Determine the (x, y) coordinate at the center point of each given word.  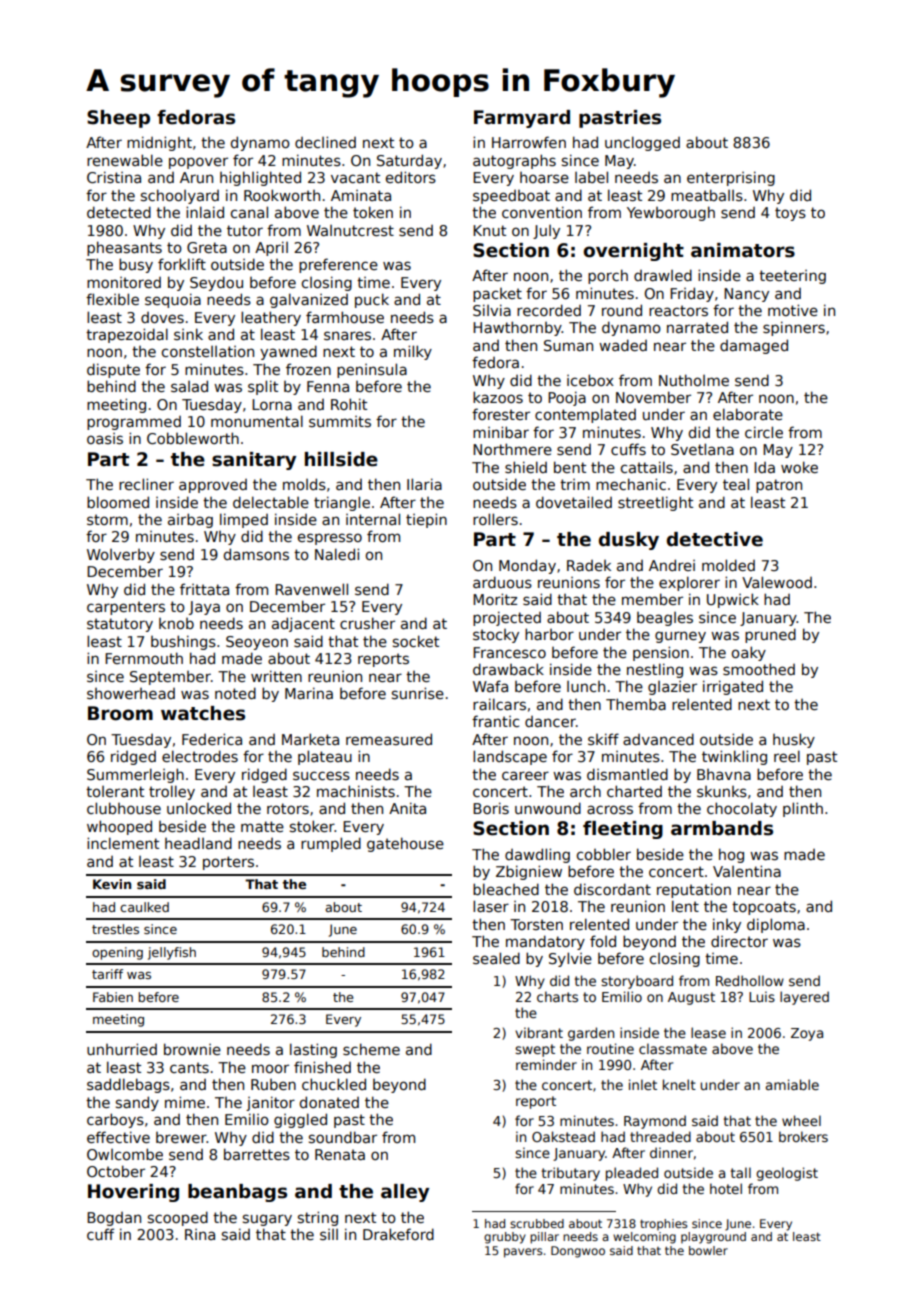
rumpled (331, 844)
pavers (523, 1253)
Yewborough (671, 213)
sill (329, 1234)
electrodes (200, 756)
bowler (708, 1250)
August (691, 998)
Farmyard (522, 119)
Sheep (118, 119)
